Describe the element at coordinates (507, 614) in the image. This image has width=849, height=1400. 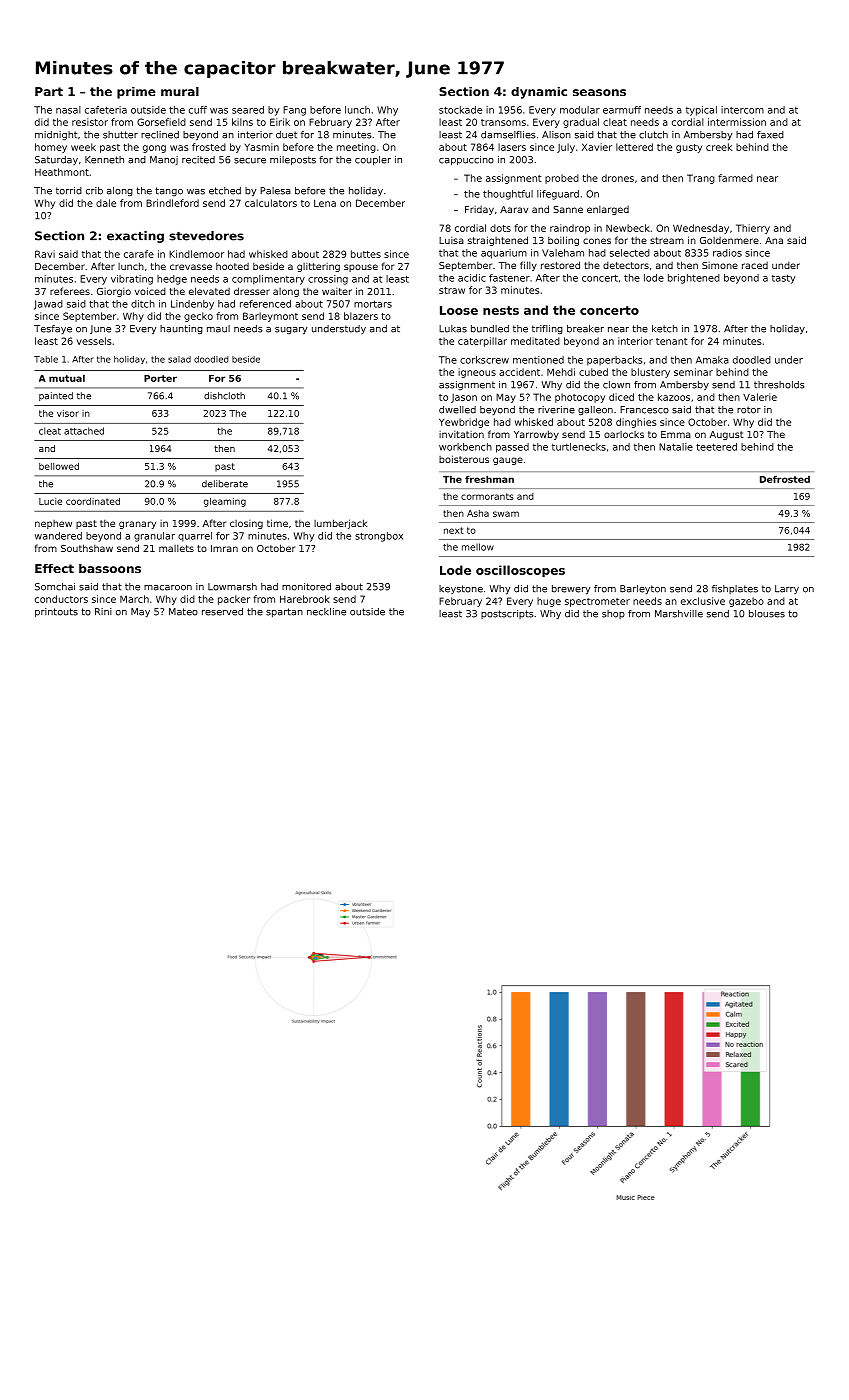
I see `postscripts` at that location.
